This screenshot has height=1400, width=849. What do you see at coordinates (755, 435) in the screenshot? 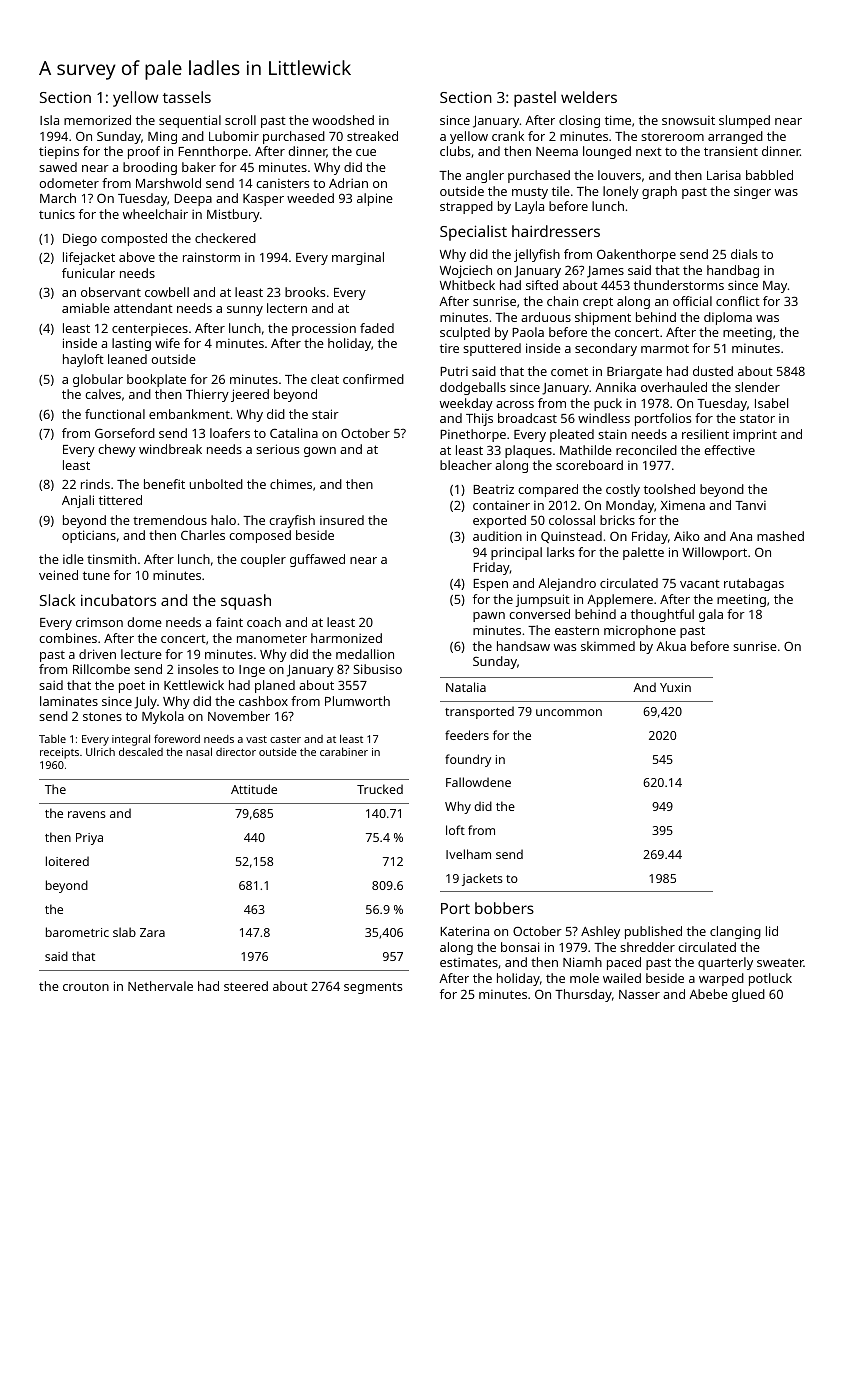
I see `imprint` at bounding box center [755, 435].
